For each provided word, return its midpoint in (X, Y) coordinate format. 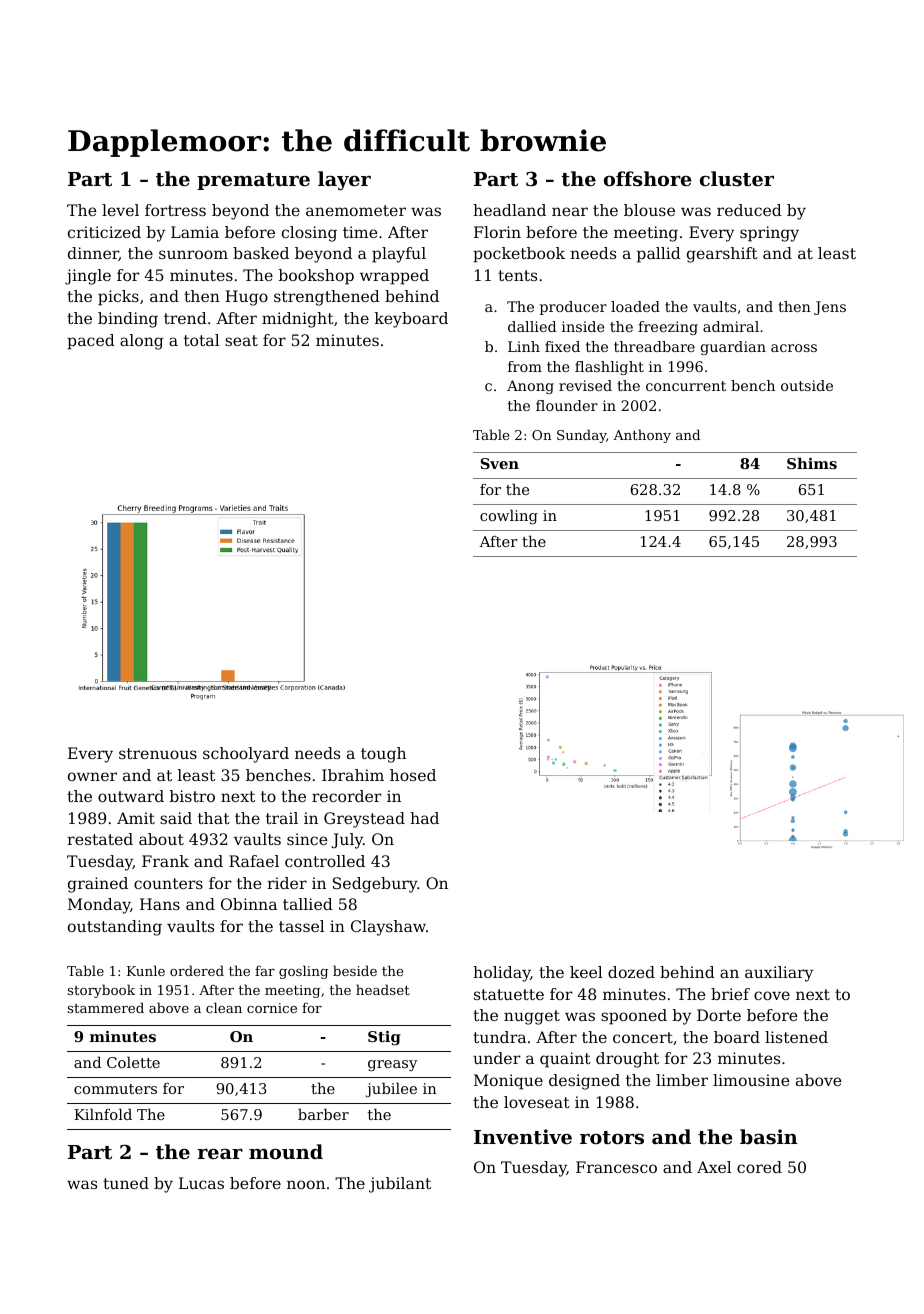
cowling (509, 517)
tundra (499, 1037)
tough (383, 755)
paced (91, 342)
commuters (115, 1089)
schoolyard (246, 755)
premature (253, 181)
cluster (737, 178)
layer (344, 180)
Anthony (642, 436)
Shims (812, 463)
